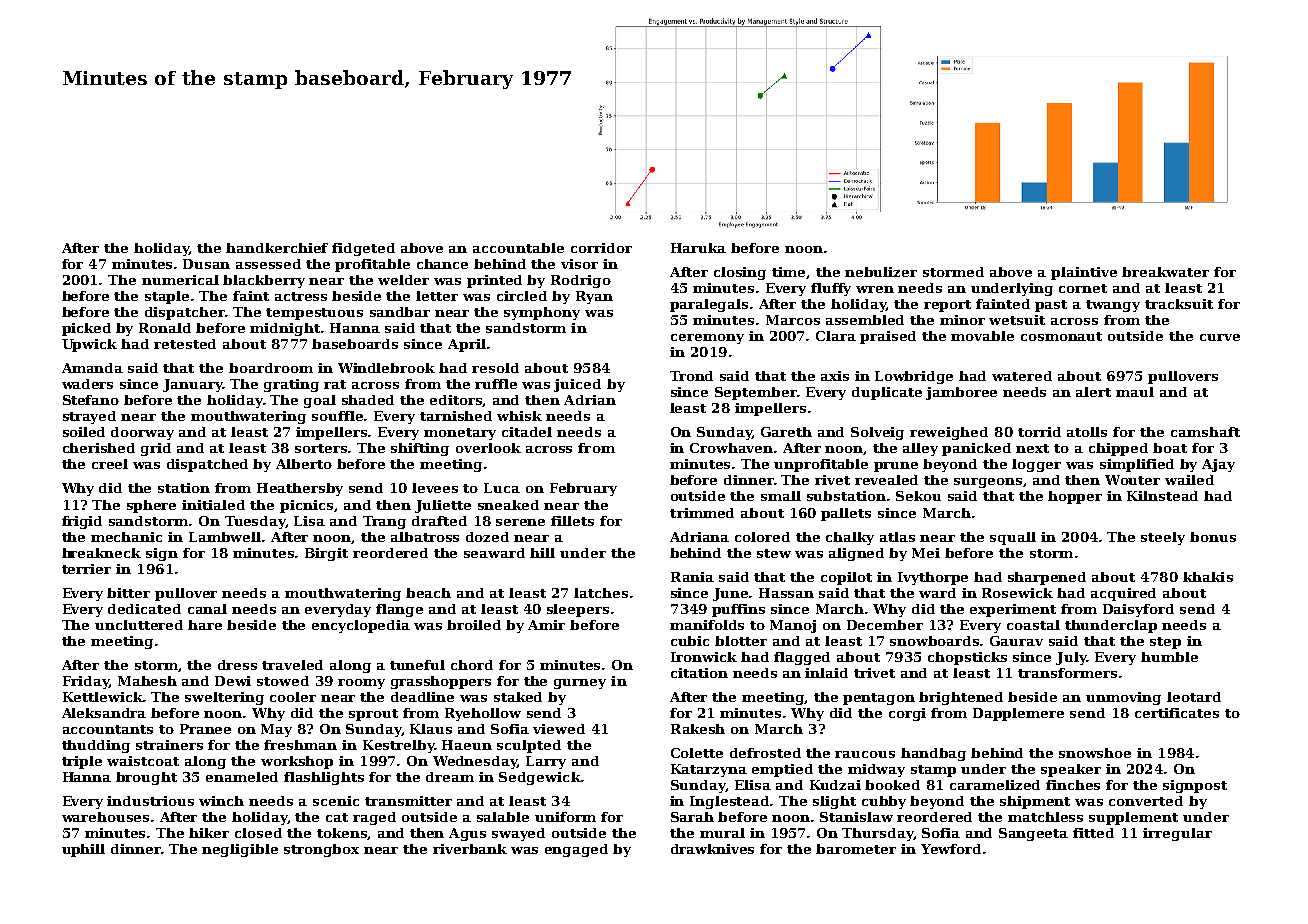  I want to click on hiker, so click(209, 833).
